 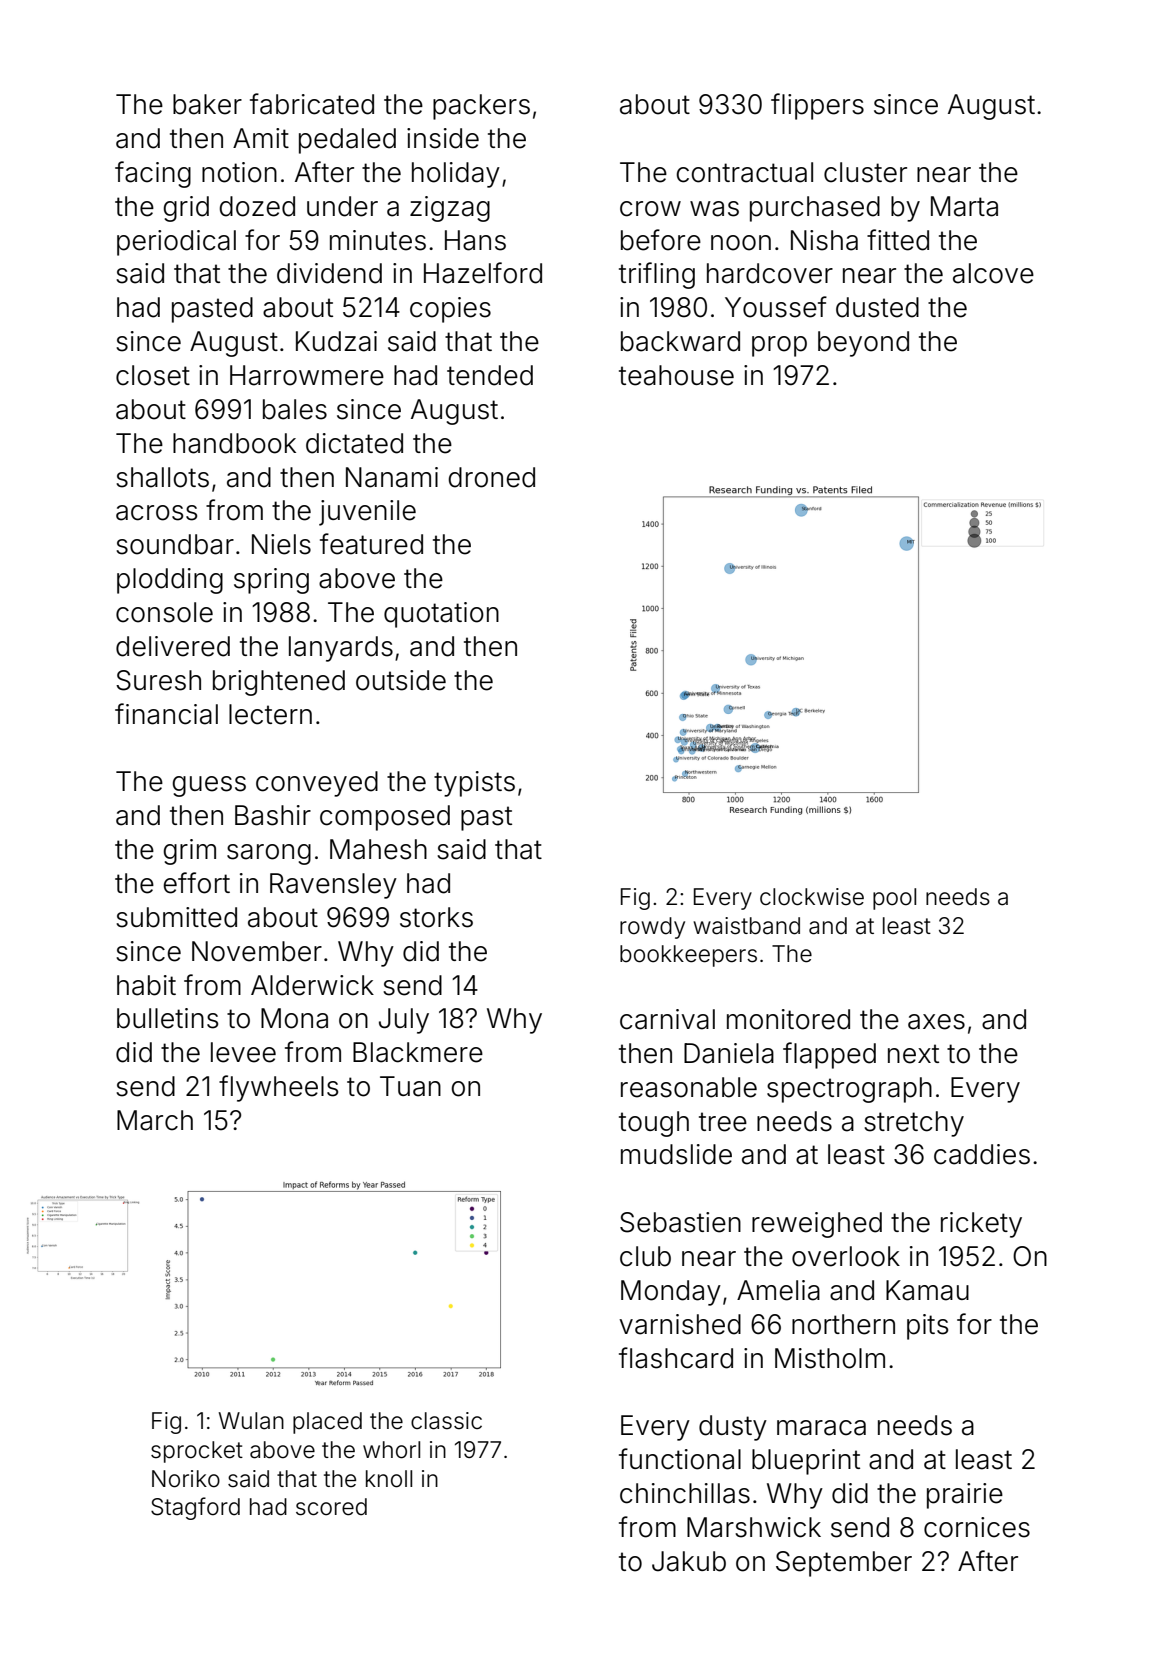 What do you see at coordinates (817, 106) in the document?
I see `flippers` at bounding box center [817, 106].
